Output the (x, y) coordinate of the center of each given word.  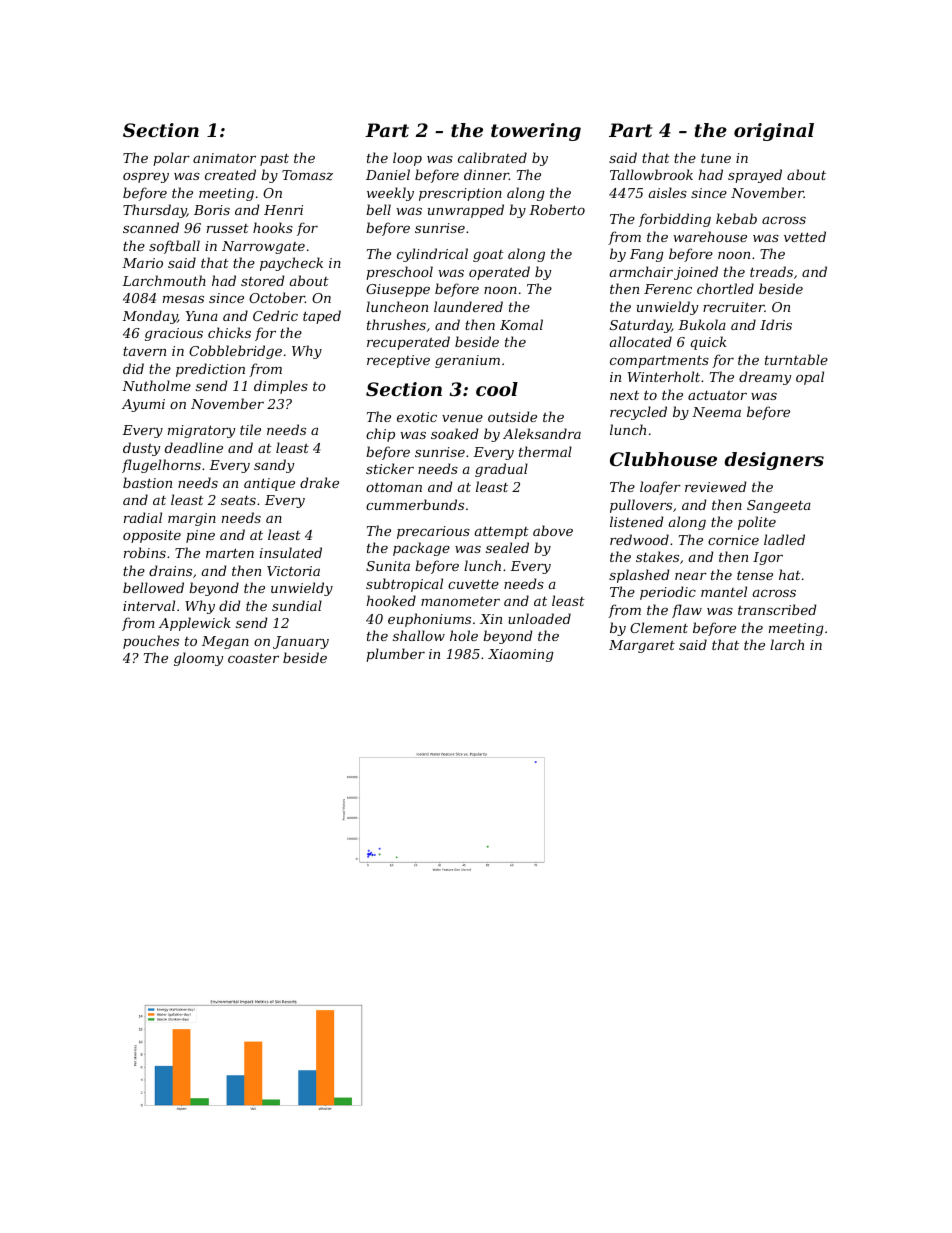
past (274, 159)
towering (536, 132)
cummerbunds (415, 504)
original (774, 132)
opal (810, 378)
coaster (253, 658)
